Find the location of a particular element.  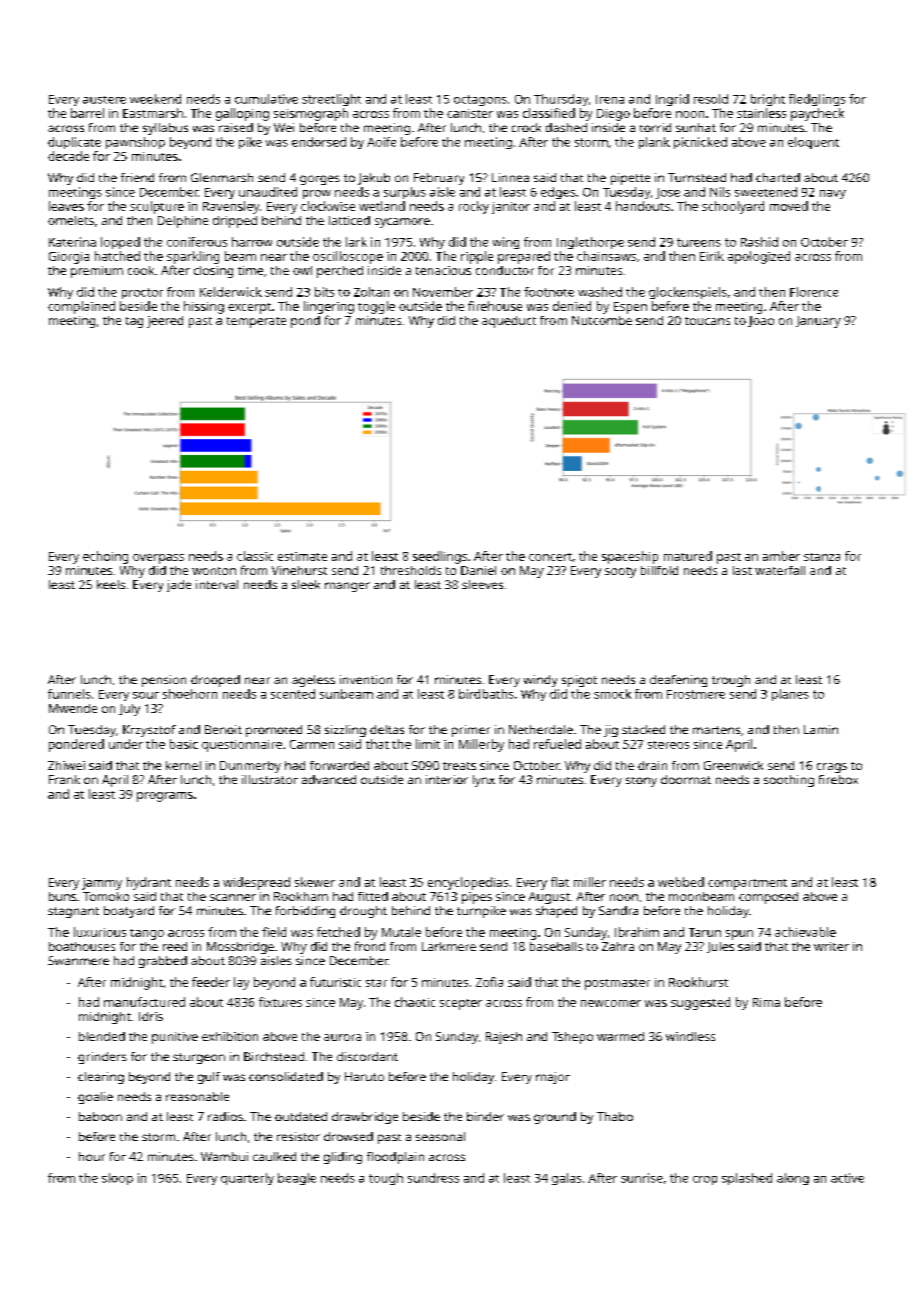

planes is located at coordinates (790, 695).
